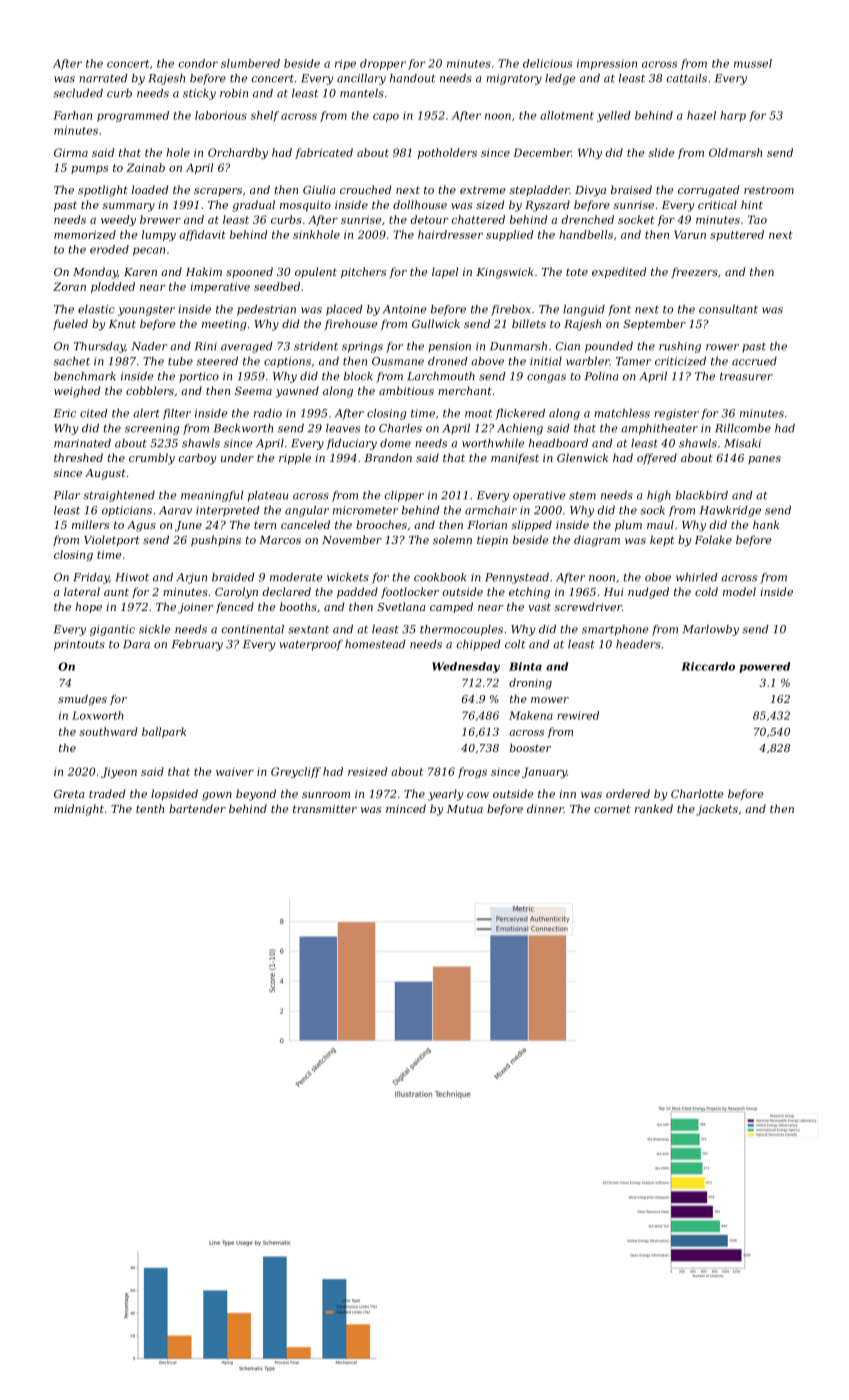  What do you see at coordinates (764, 460) in the image?
I see `panes` at bounding box center [764, 460].
